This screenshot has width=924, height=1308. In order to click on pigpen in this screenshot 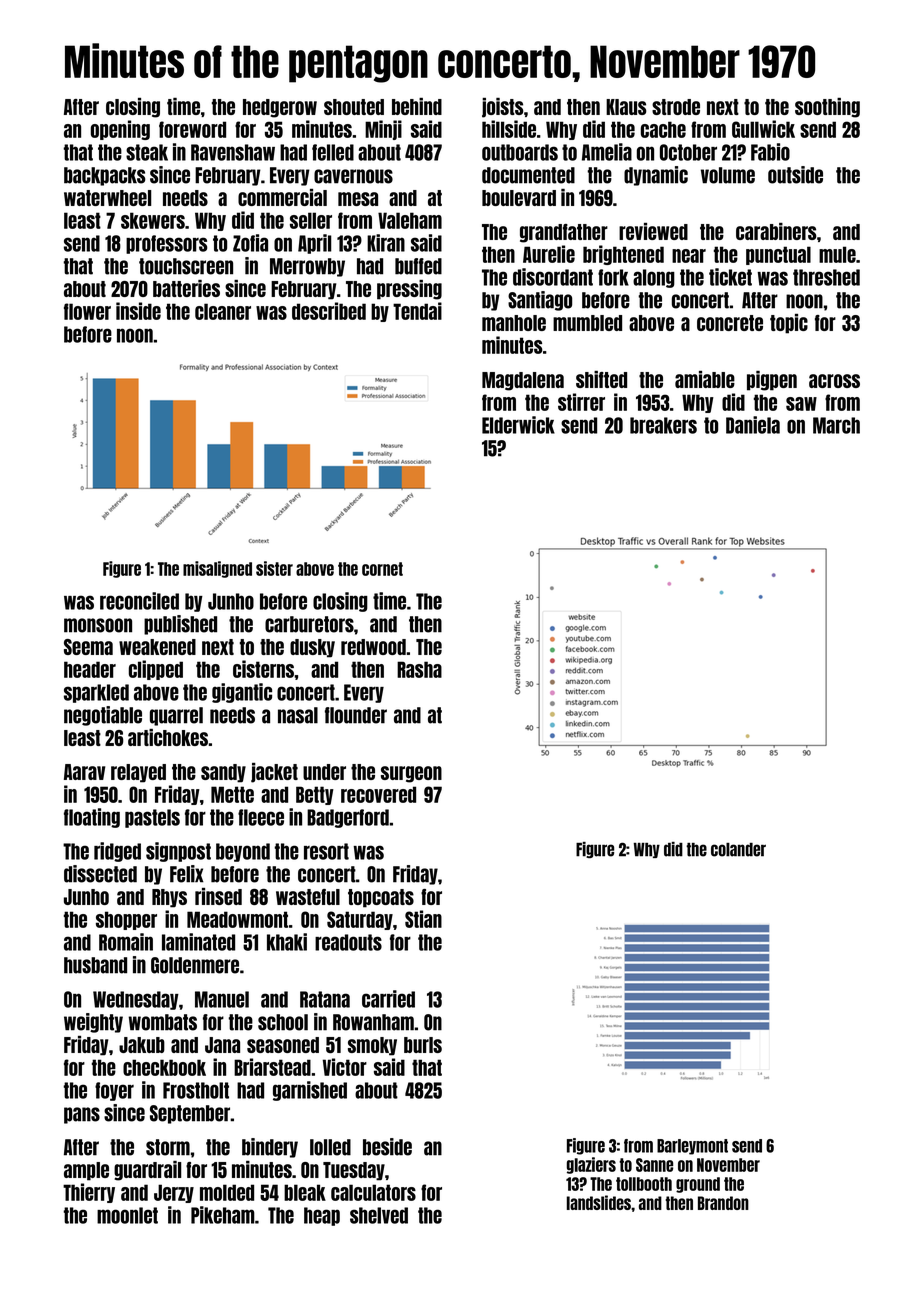, I will do `click(772, 381)`.
